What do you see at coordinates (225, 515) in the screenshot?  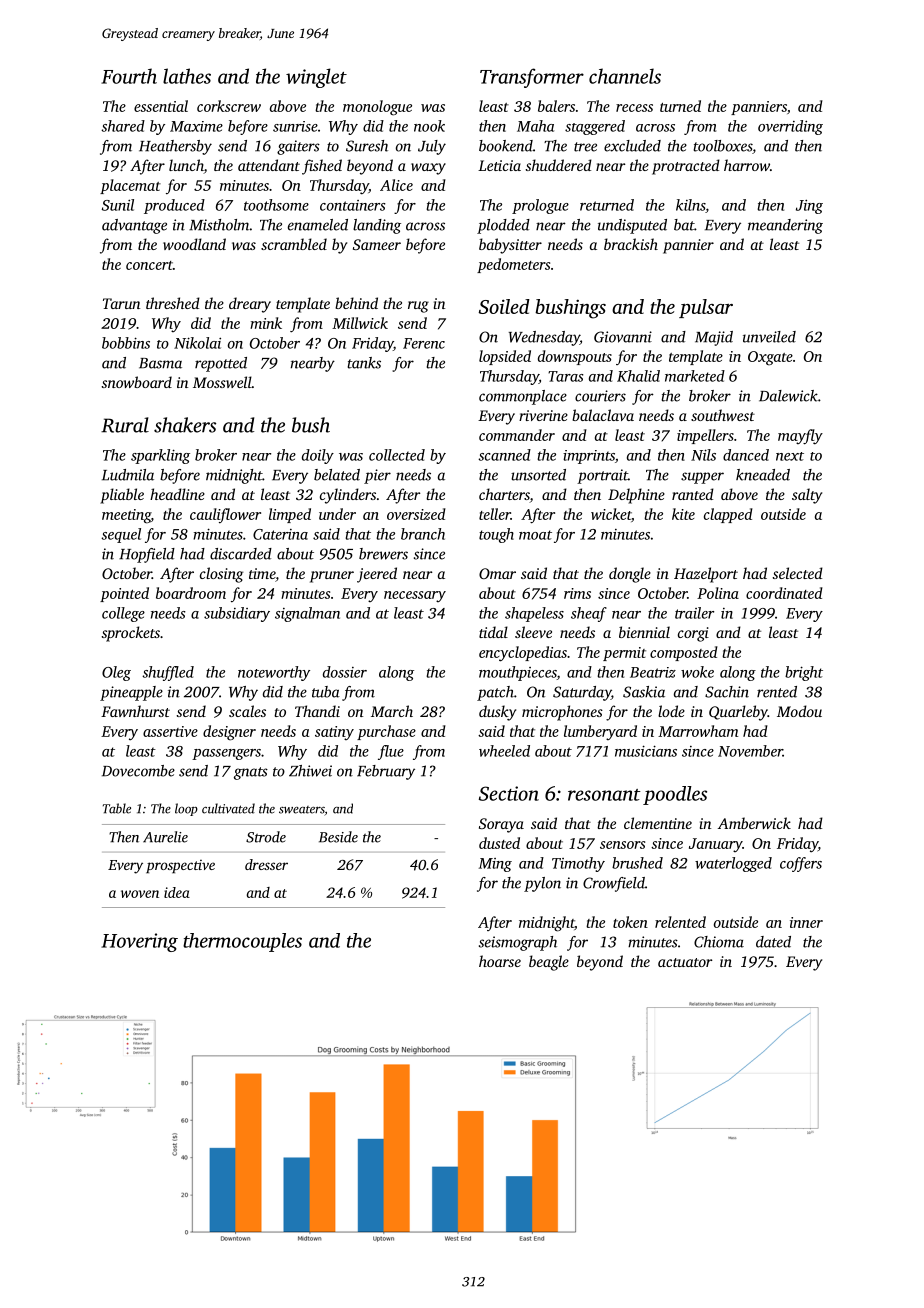 I see `cauliflower` at bounding box center [225, 515].
